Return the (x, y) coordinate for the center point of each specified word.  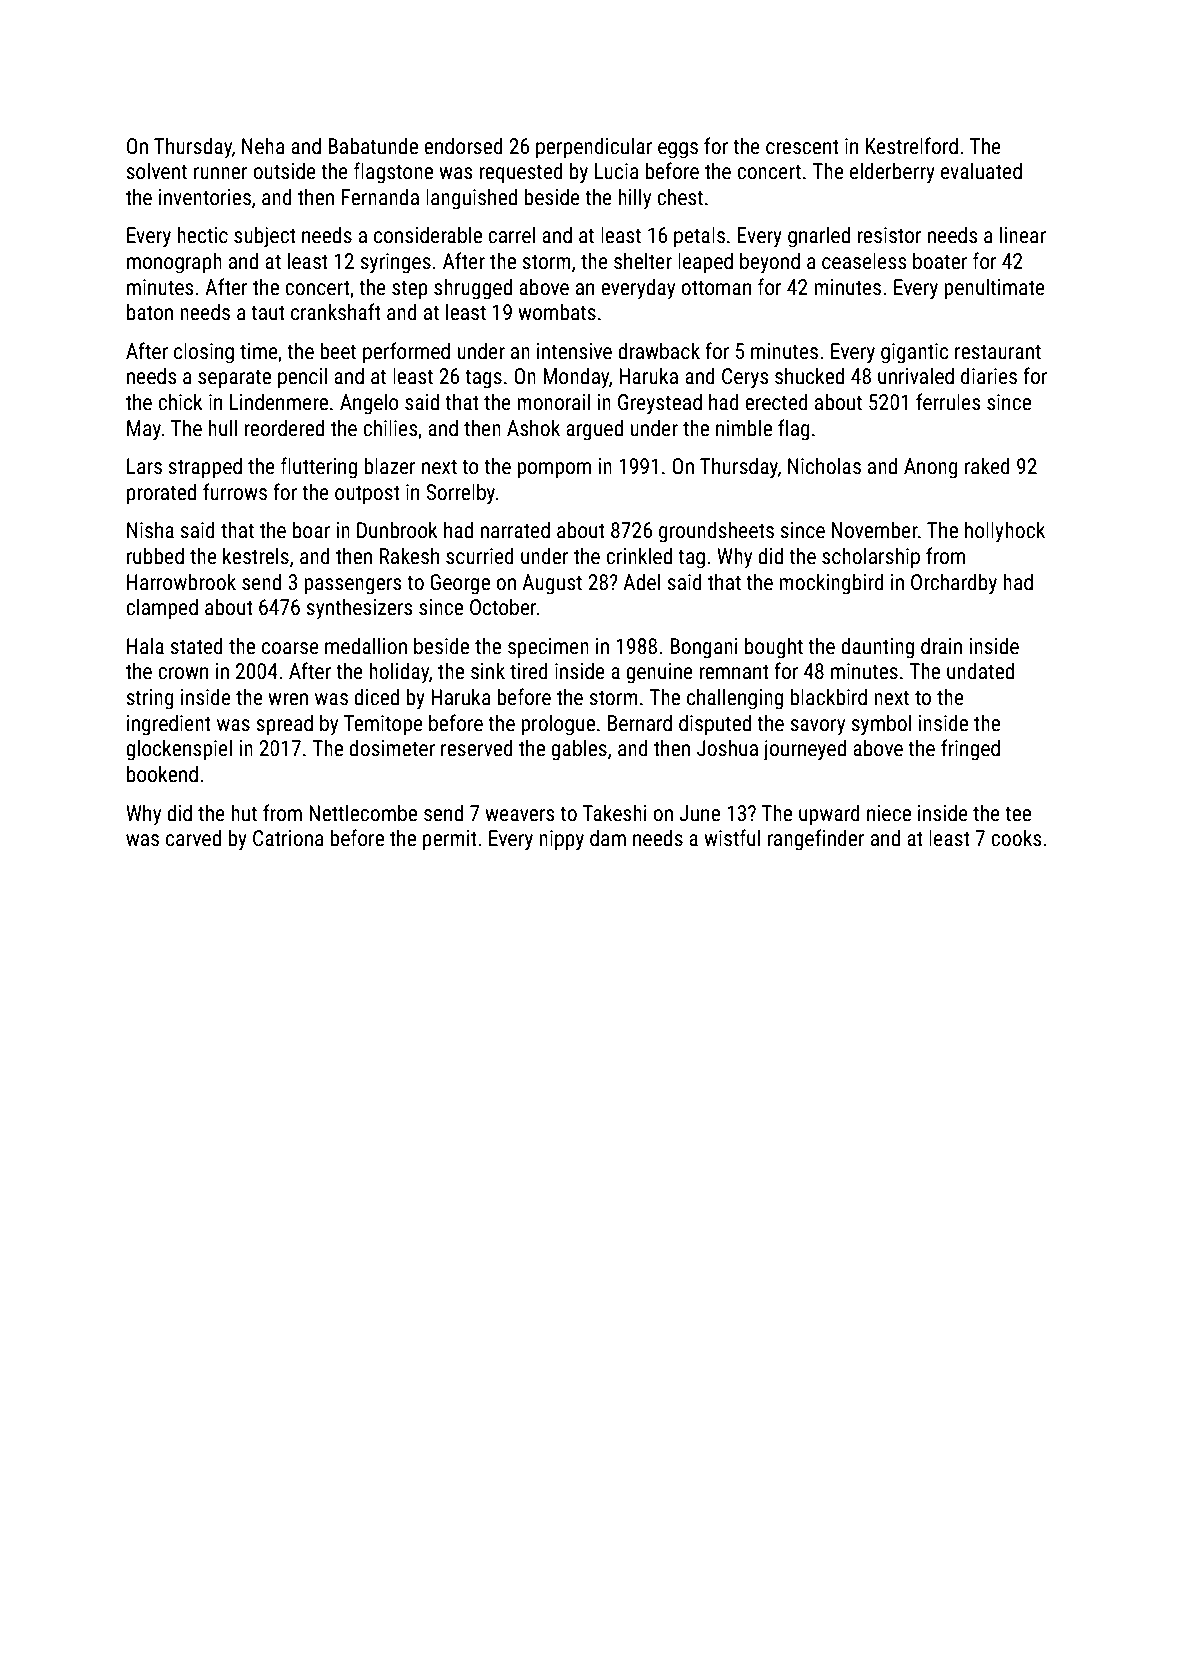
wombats (557, 312)
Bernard (640, 722)
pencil (302, 378)
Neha (263, 145)
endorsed (463, 146)
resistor (889, 235)
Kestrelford (912, 146)
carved (193, 837)
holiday (399, 673)
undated (980, 671)
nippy (561, 840)
